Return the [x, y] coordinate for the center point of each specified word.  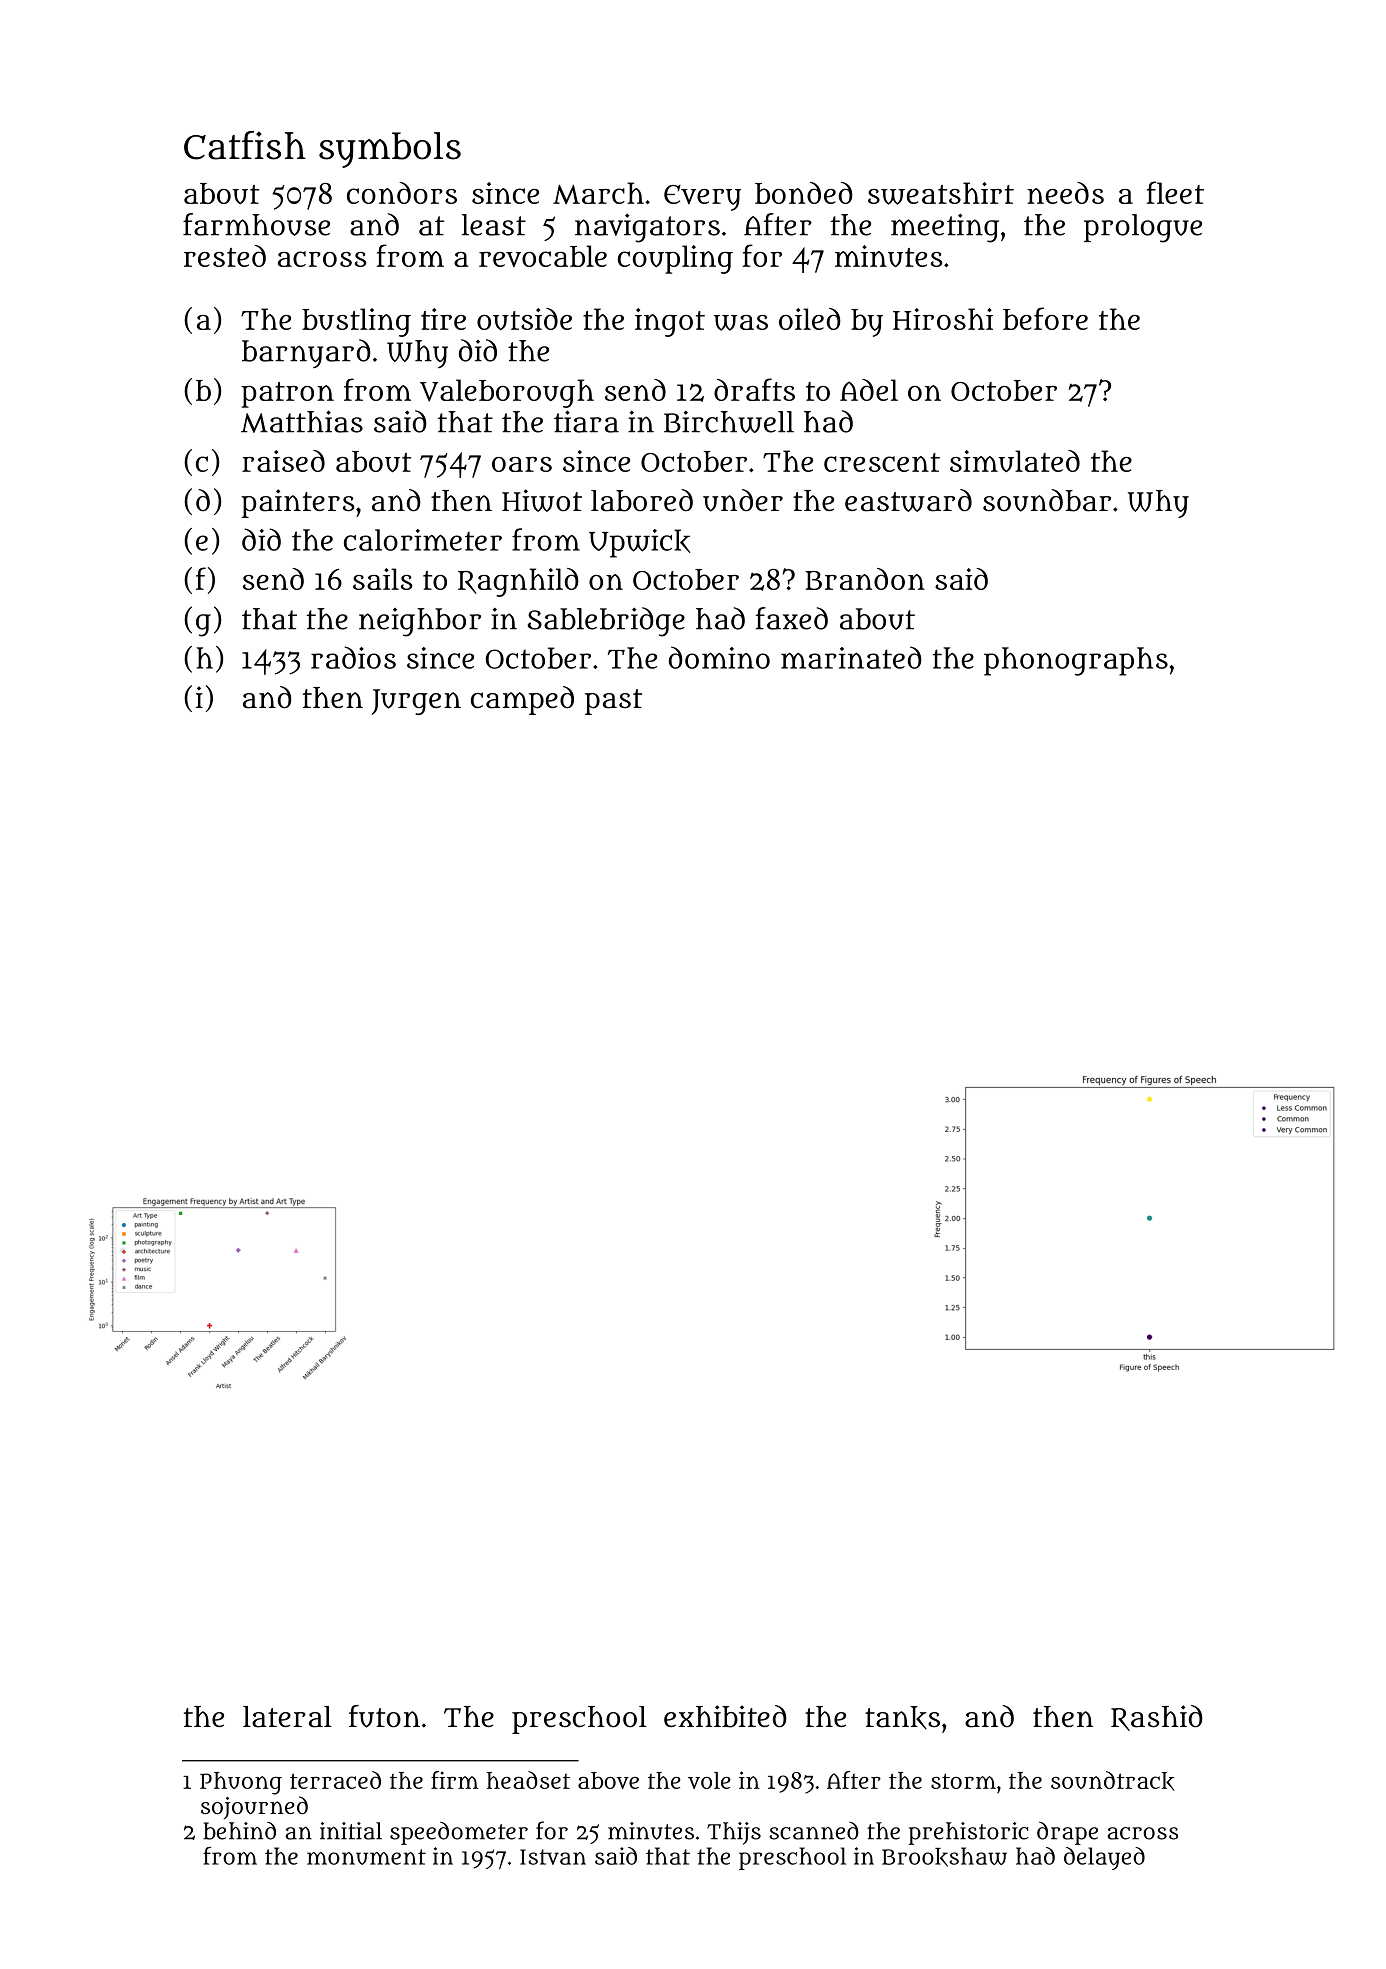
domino [719, 657]
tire [443, 319]
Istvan [553, 1857]
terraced [335, 1780]
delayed [1104, 1858]
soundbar [1047, 500]
